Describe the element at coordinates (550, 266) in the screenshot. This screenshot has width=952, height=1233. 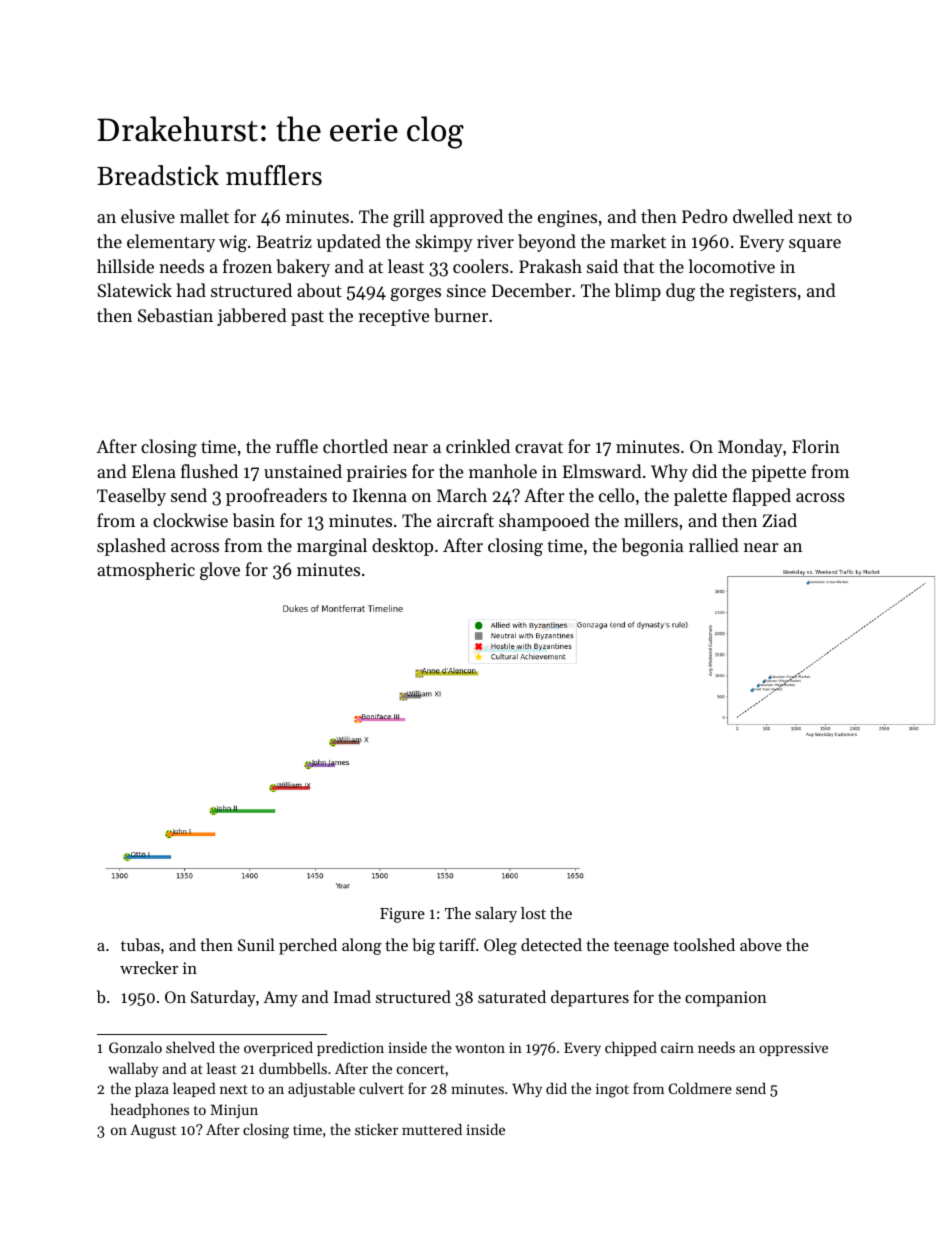
I see `Prakash` at that location.
